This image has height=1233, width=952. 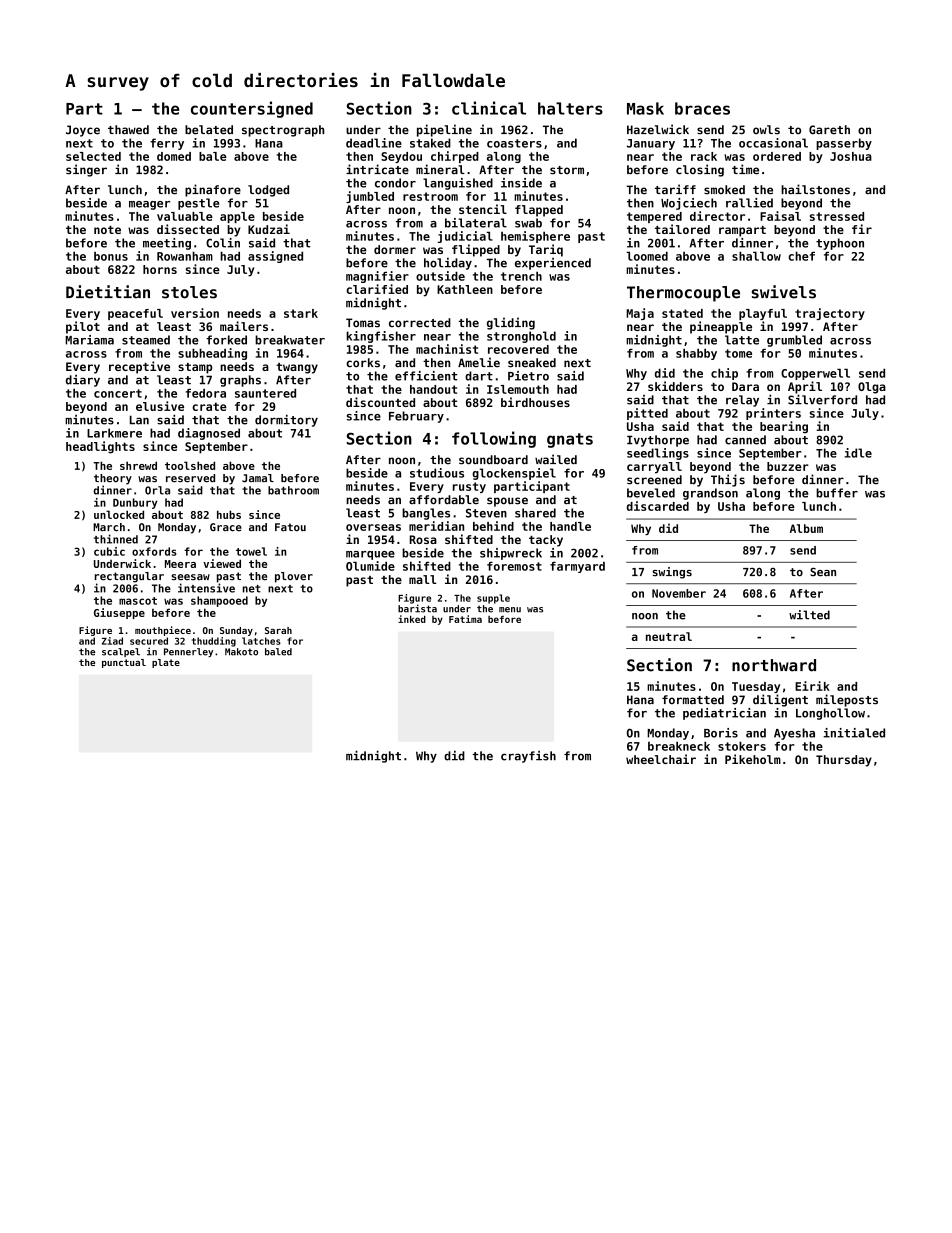 What do you see at coordinates (654, 468) in the image?
I see `carryall` at bounding box center [654, 468].
